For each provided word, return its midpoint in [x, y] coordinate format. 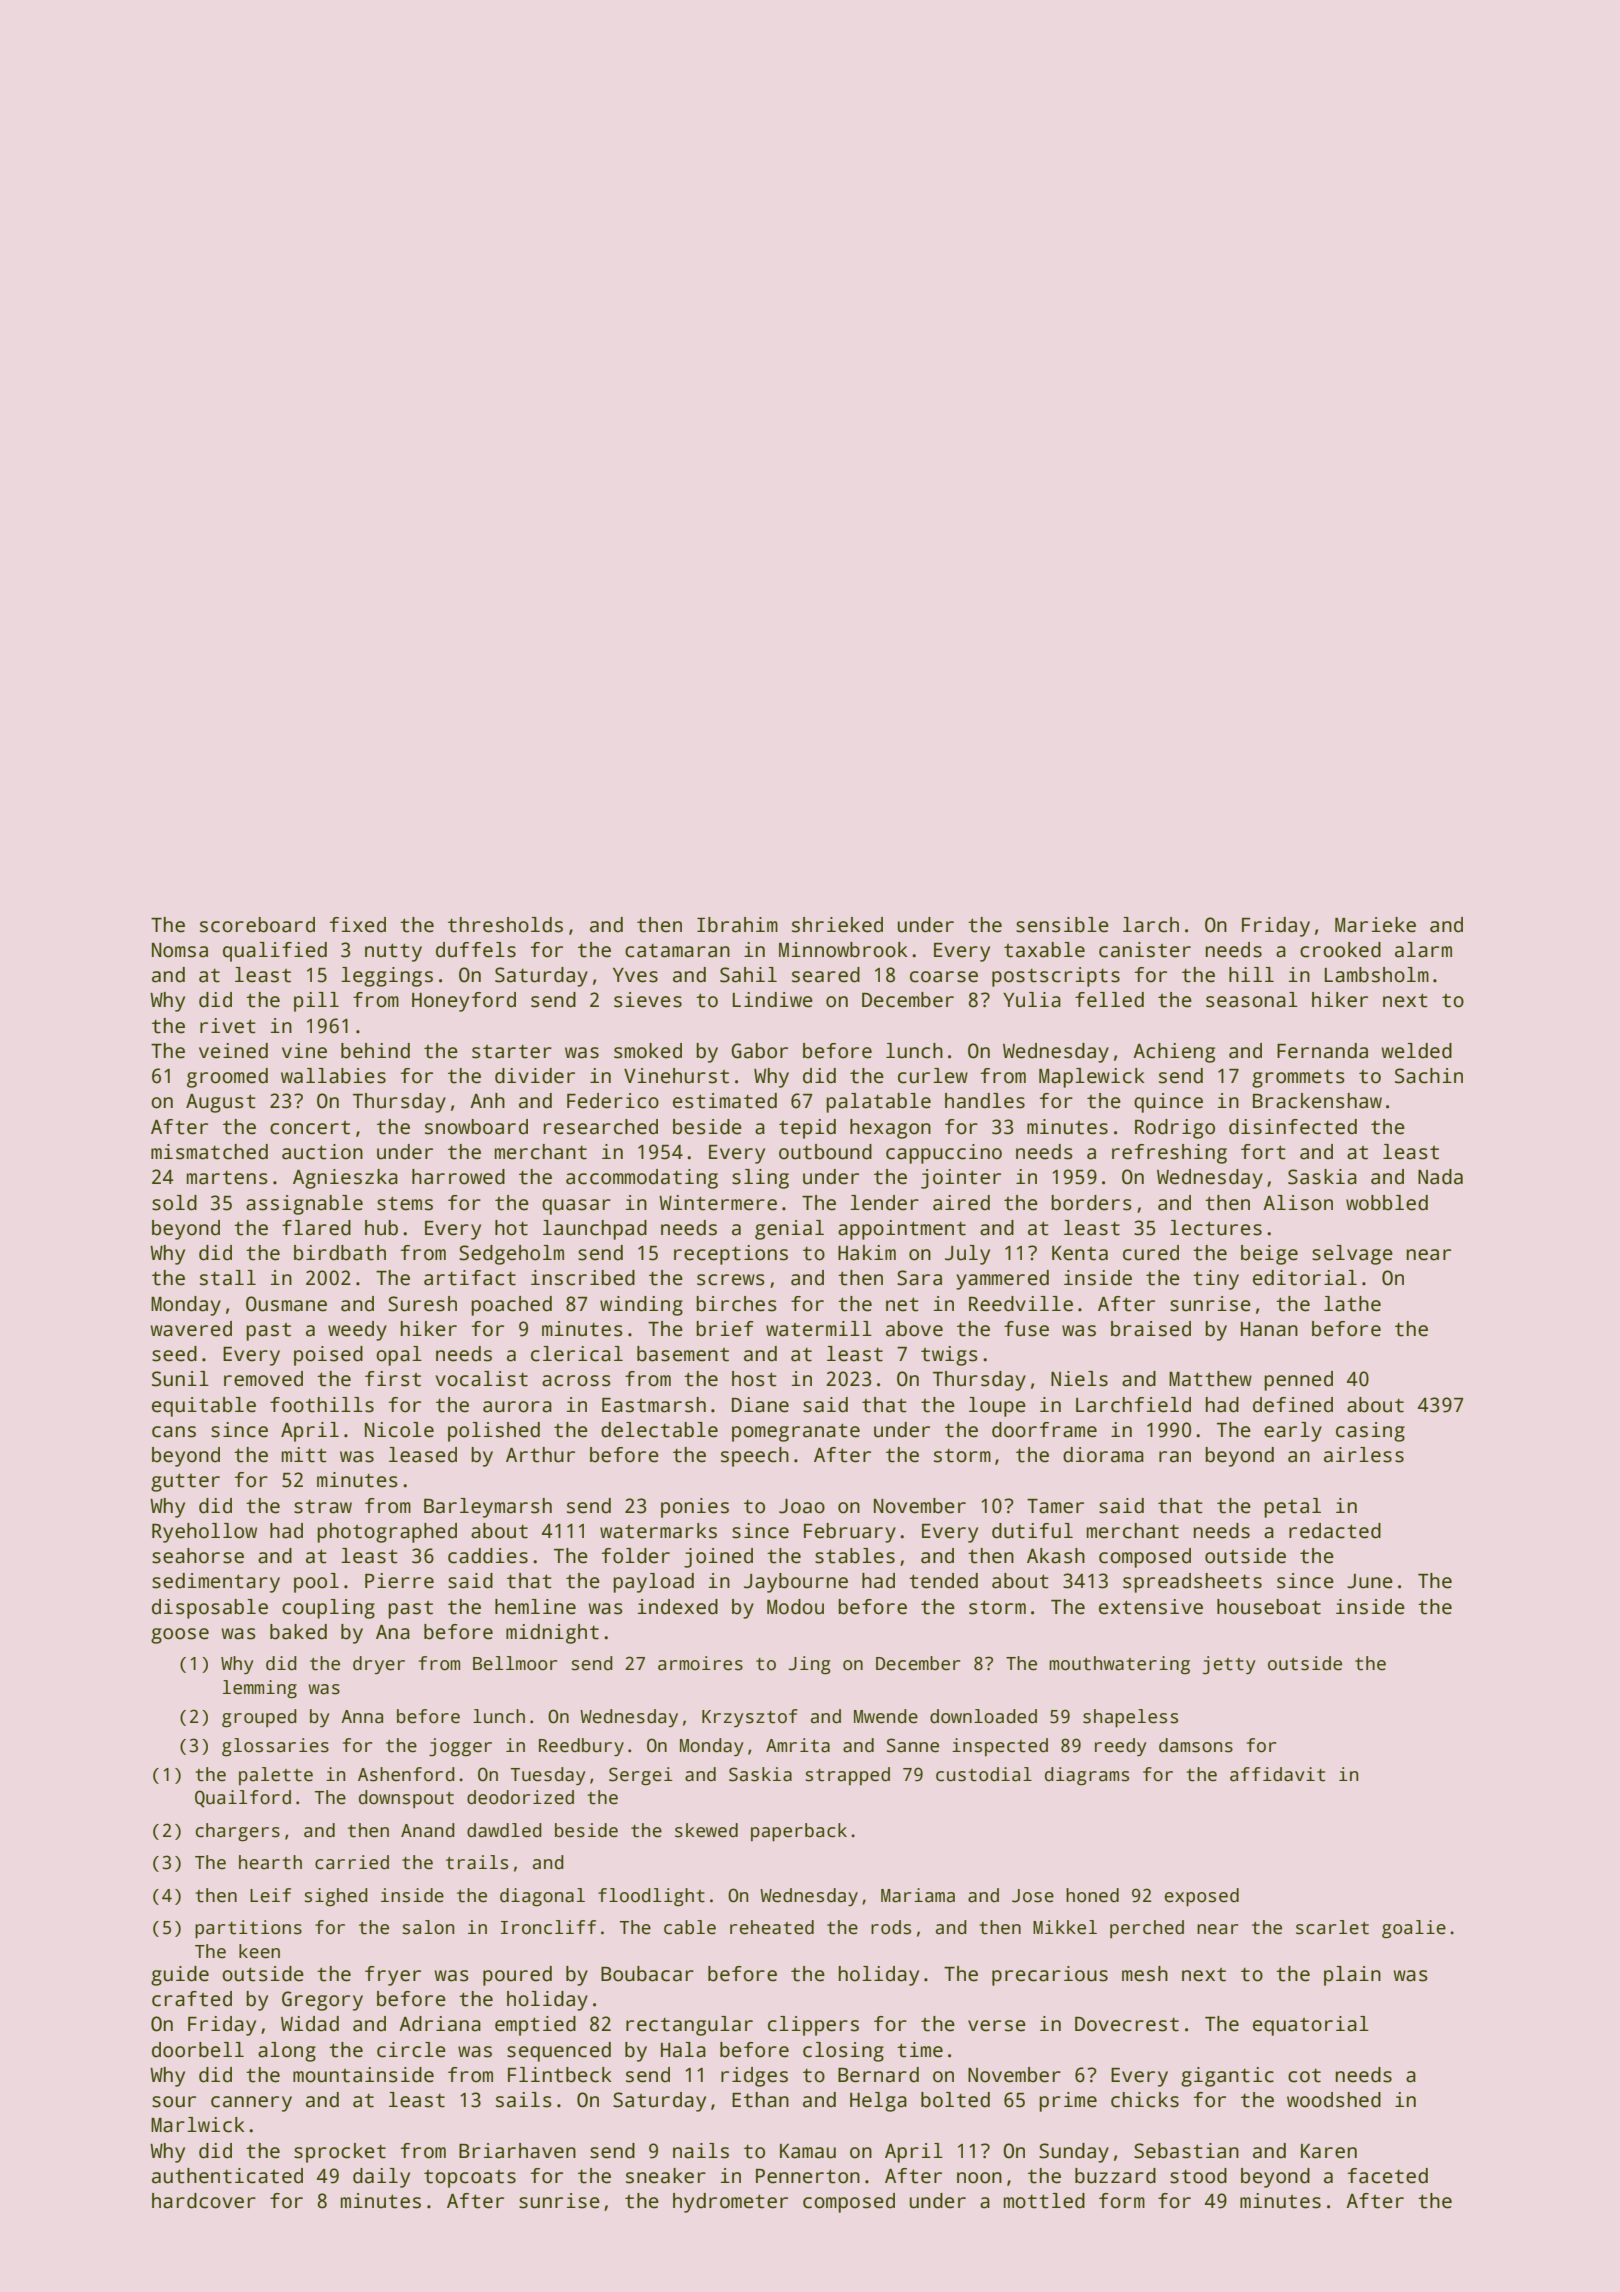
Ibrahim [737, 925]
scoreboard [257, 925]
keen [259, 1951]
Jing [810, 1665]
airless [1364, 1455]
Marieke [1375, 925]
